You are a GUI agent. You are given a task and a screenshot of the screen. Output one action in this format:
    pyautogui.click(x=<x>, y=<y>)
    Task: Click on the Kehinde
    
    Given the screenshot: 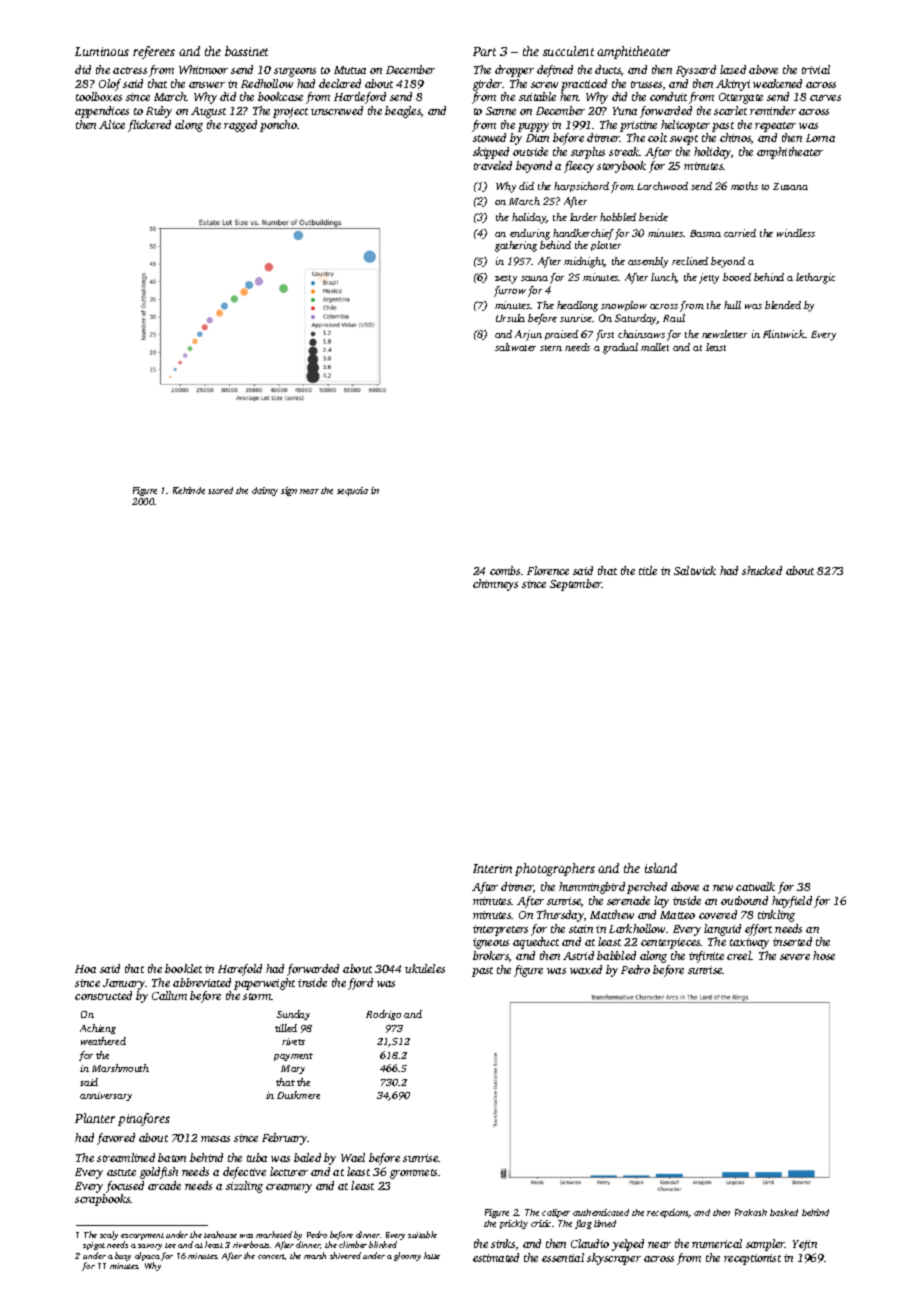 What is the action you would take?
    pyautogui.click(x=189, y=490)
